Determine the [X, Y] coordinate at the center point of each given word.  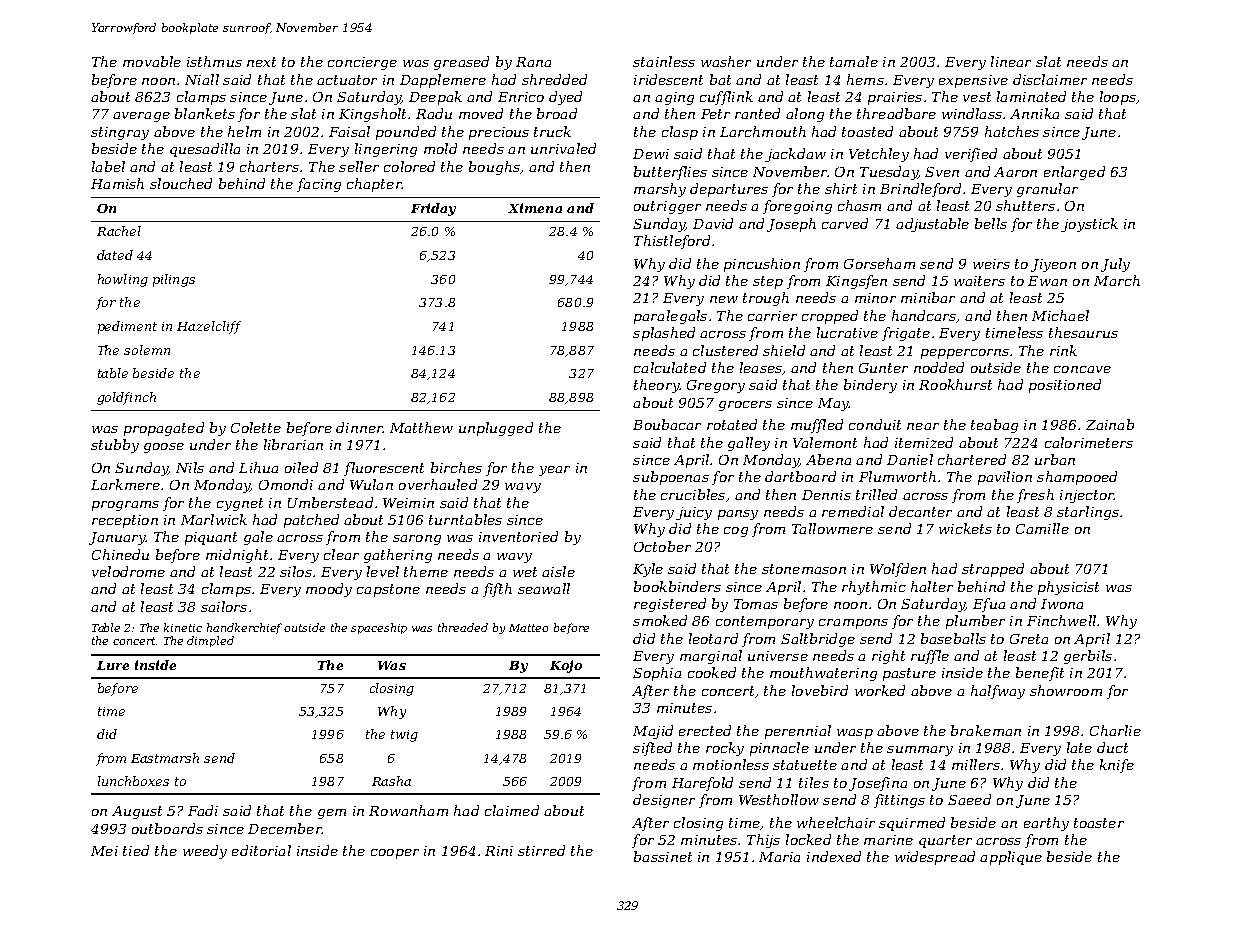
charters [269, 166]
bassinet [663, 856]
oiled [301, 467]
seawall [544, 588]
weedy [205, 852]
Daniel [910, 459]
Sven [942, 172]
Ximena [535, 208]
